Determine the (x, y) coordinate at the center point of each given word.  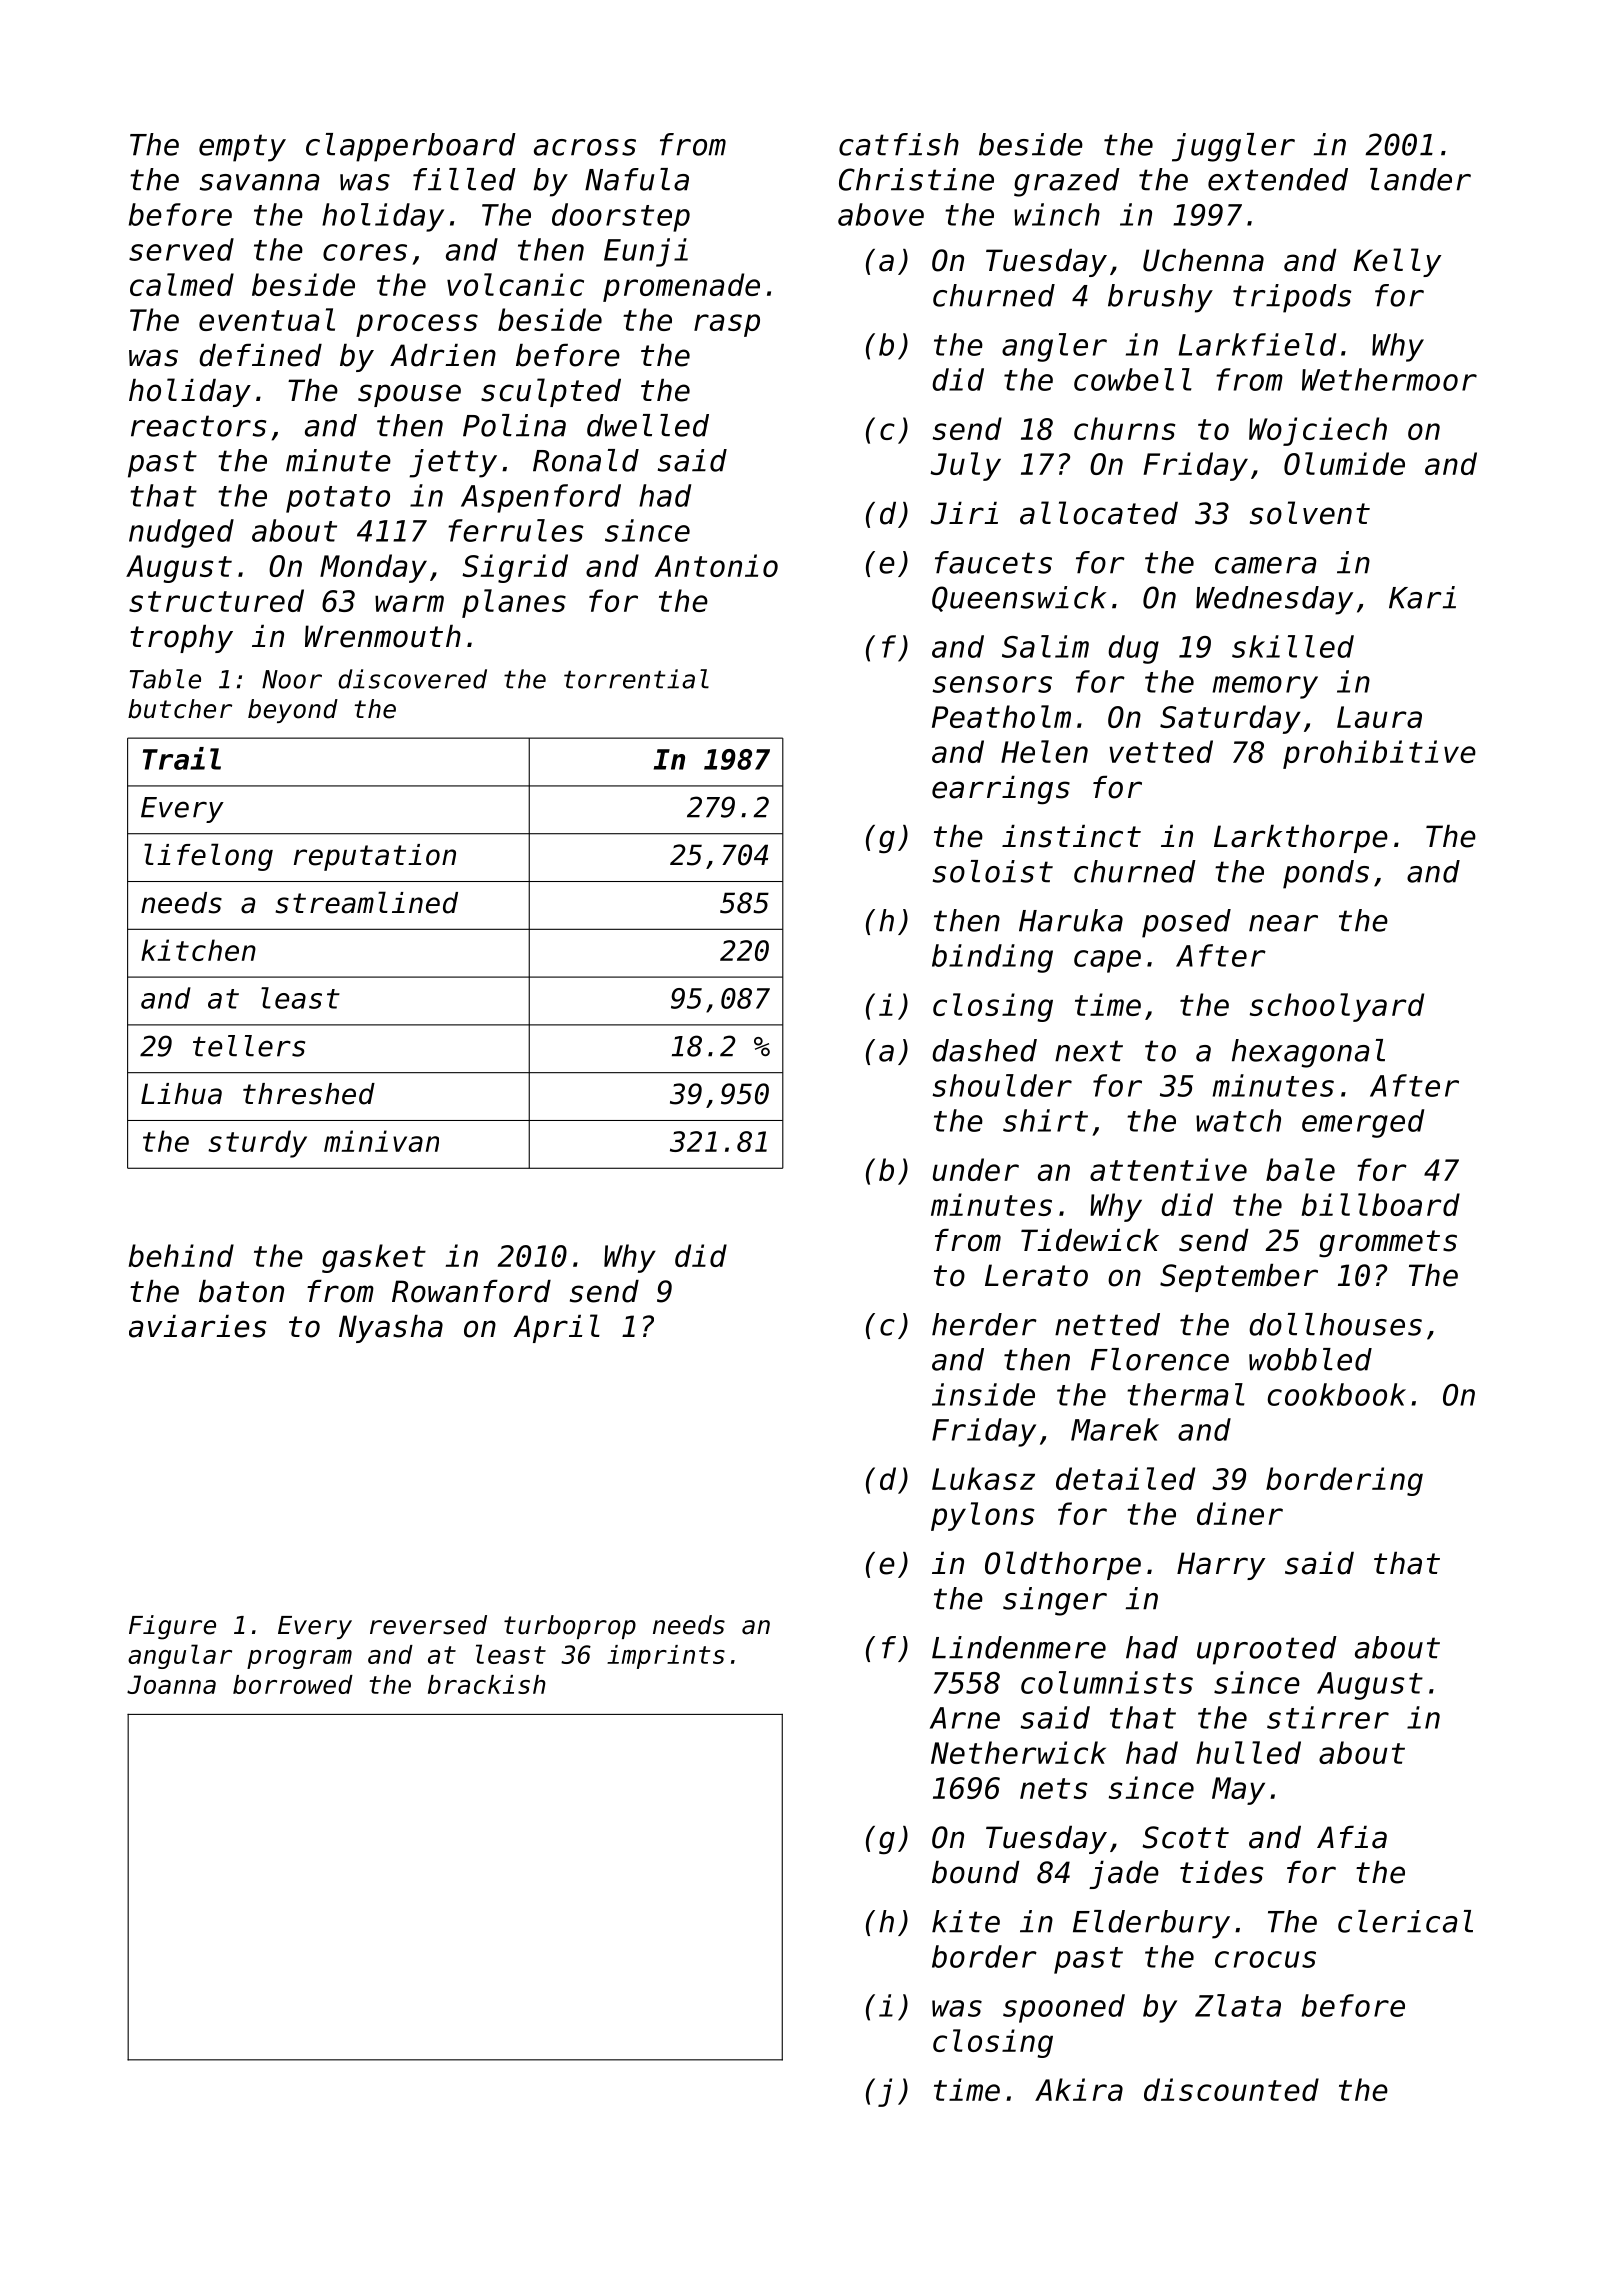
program (299, 1659)
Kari (1422, 597)
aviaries (197, 1326)
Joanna (171, 1684)
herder (984, 1324)
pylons (982, 1516)
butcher (180, 709)
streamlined (366, 902)
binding (992, 958)
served (181, 249)
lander (1420, 179)
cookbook (1337, 1394)
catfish (899, 144)
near (1283, 923)
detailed (1125, 1478)
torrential (636, 679)
